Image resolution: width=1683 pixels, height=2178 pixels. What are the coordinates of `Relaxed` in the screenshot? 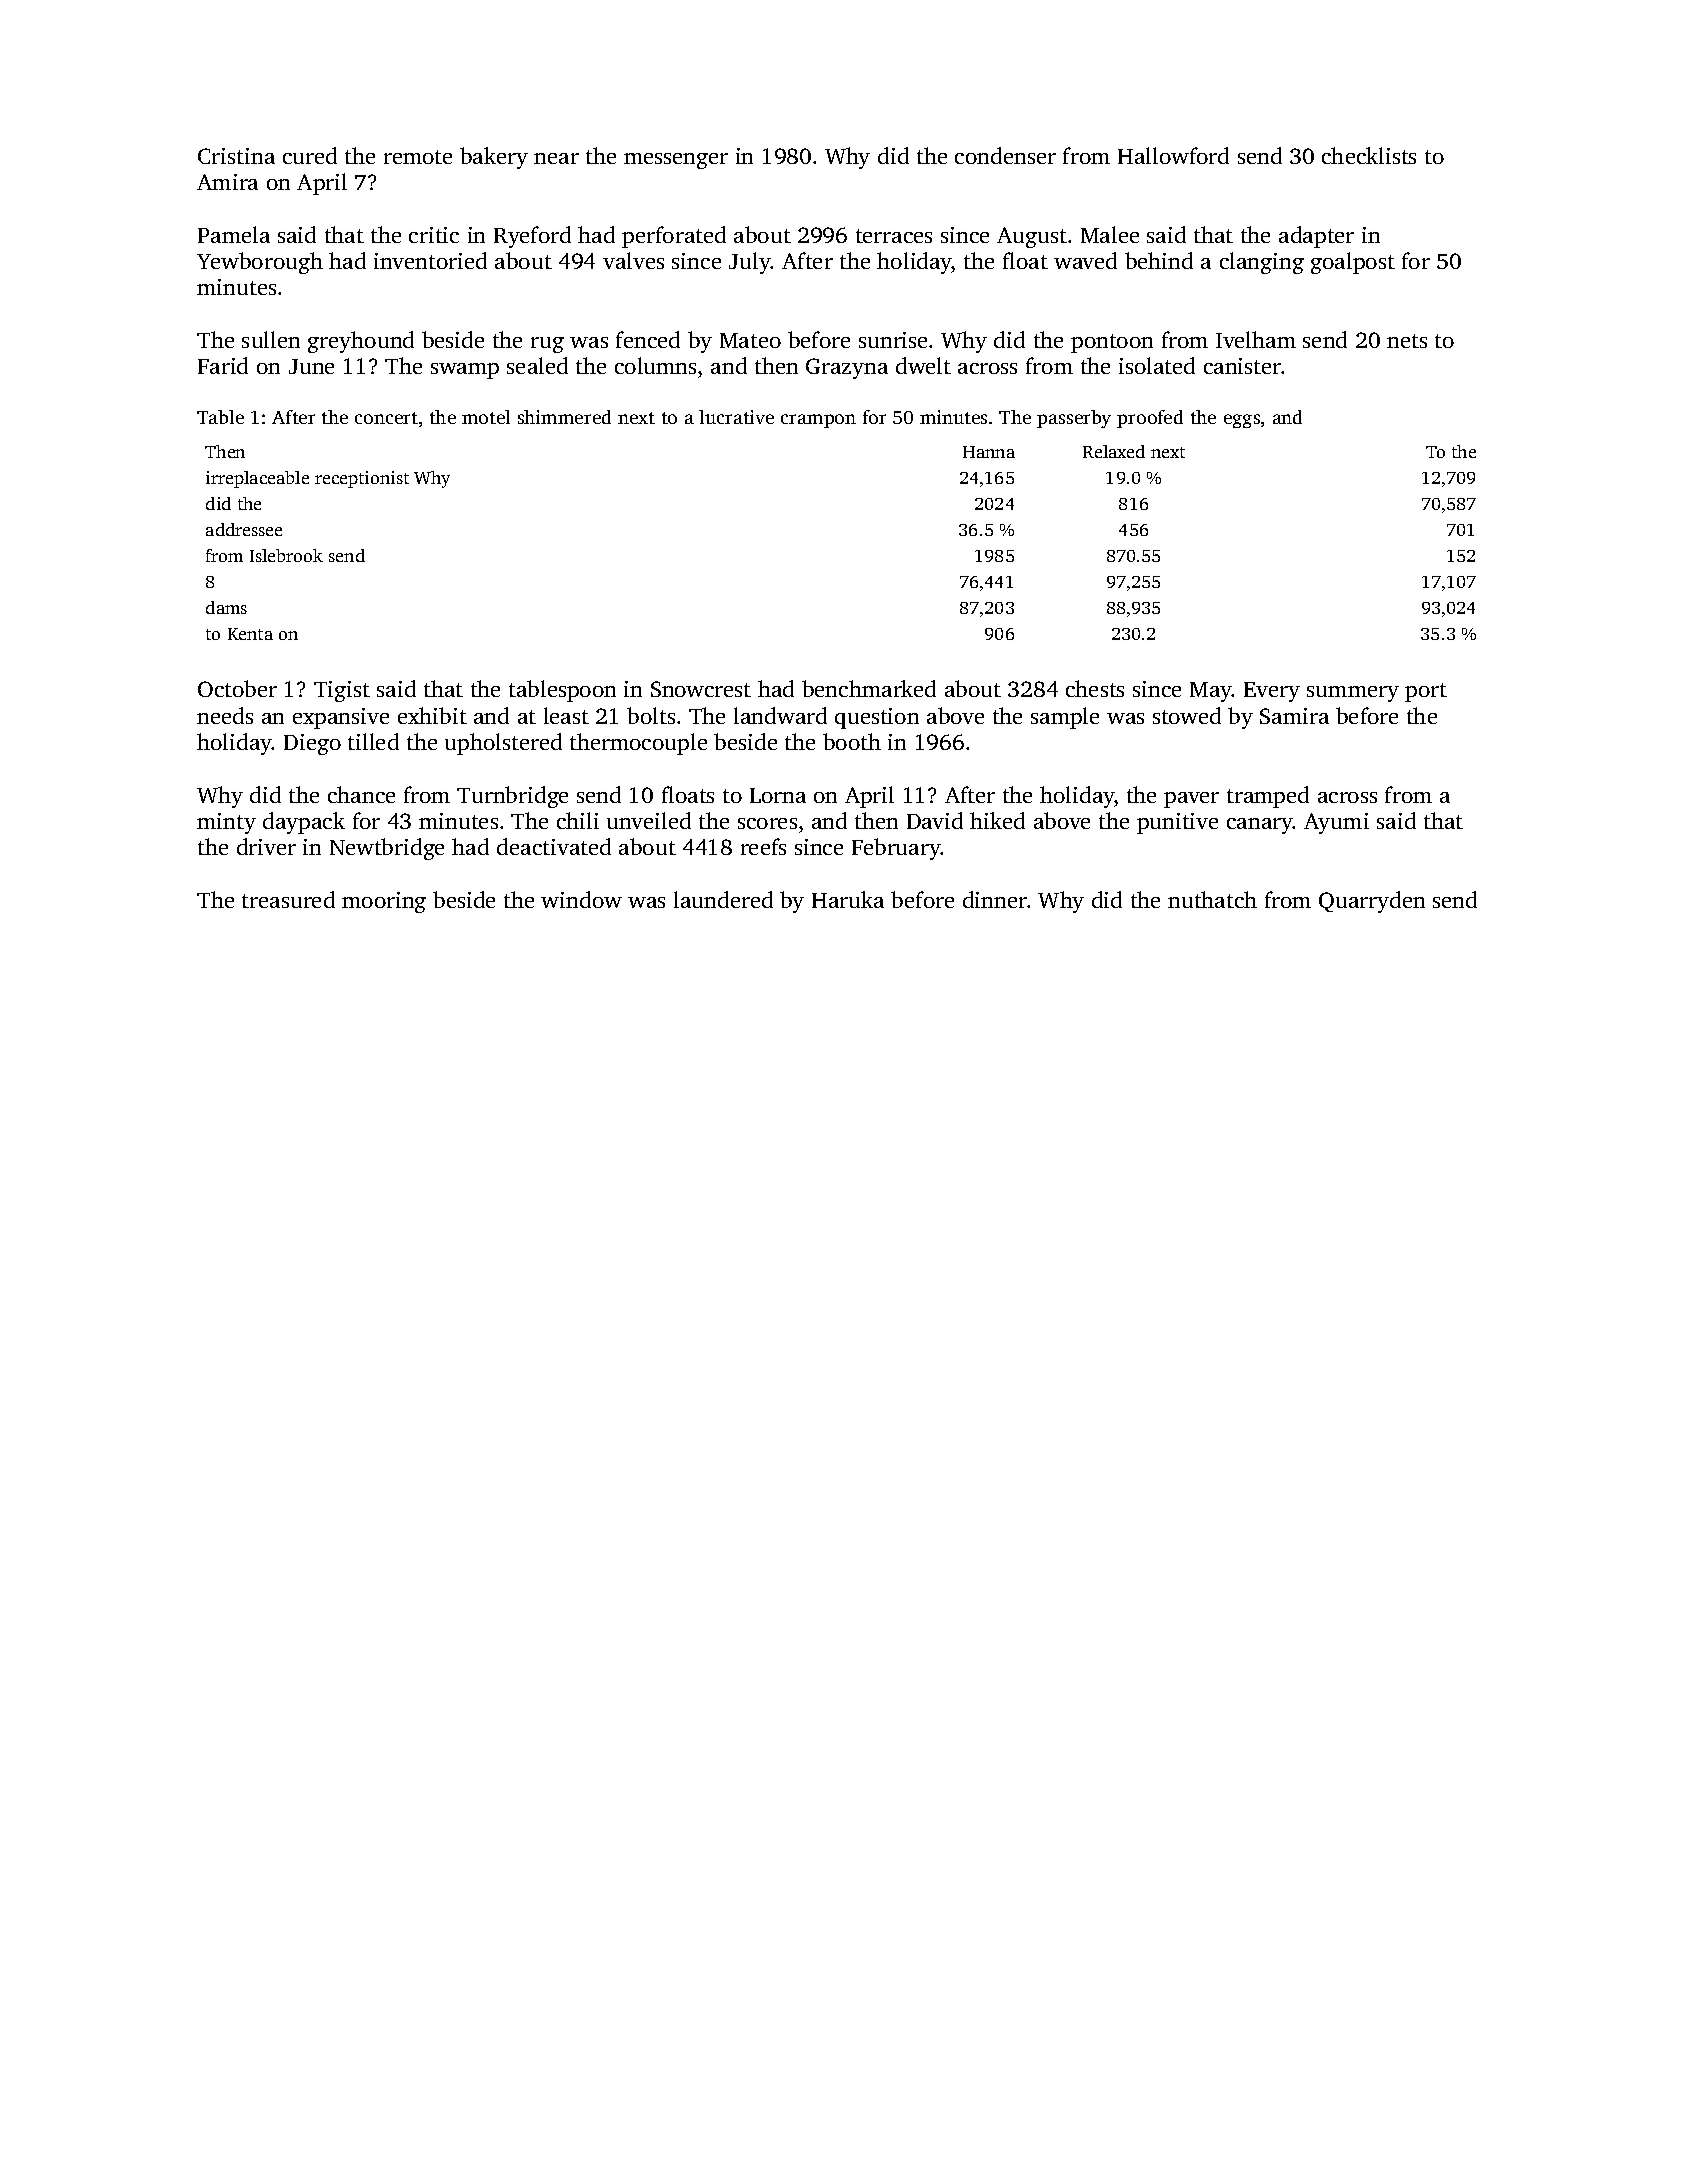 It's located at (1114, 451).
